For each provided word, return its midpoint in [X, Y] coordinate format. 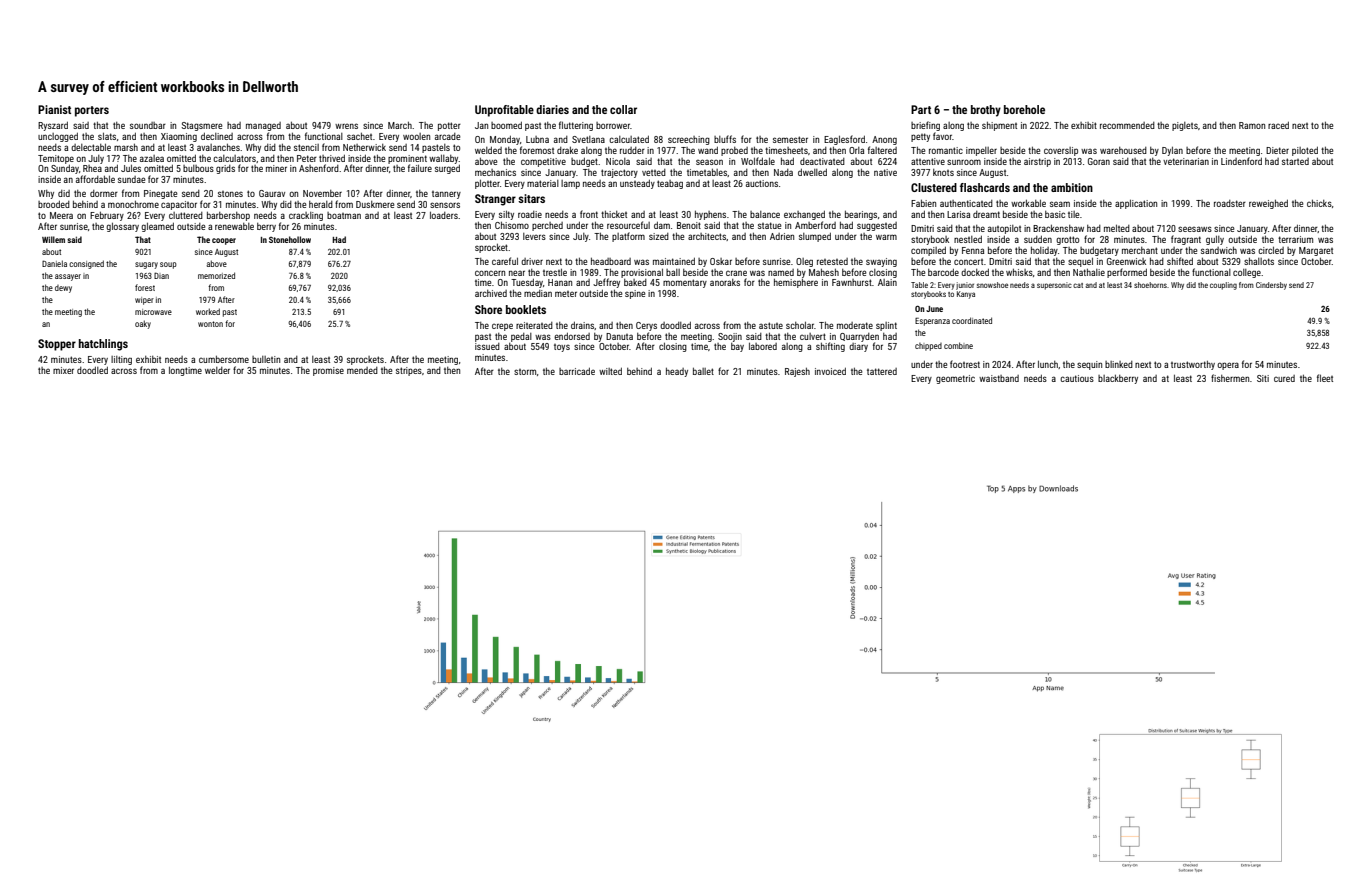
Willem [53, 239]
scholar [800, 325]
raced [1278, 125]
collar [623, 109]
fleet [1325, 378]
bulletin [266, 359]
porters [92, 111]
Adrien [782, 236]
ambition [1072, 187]
